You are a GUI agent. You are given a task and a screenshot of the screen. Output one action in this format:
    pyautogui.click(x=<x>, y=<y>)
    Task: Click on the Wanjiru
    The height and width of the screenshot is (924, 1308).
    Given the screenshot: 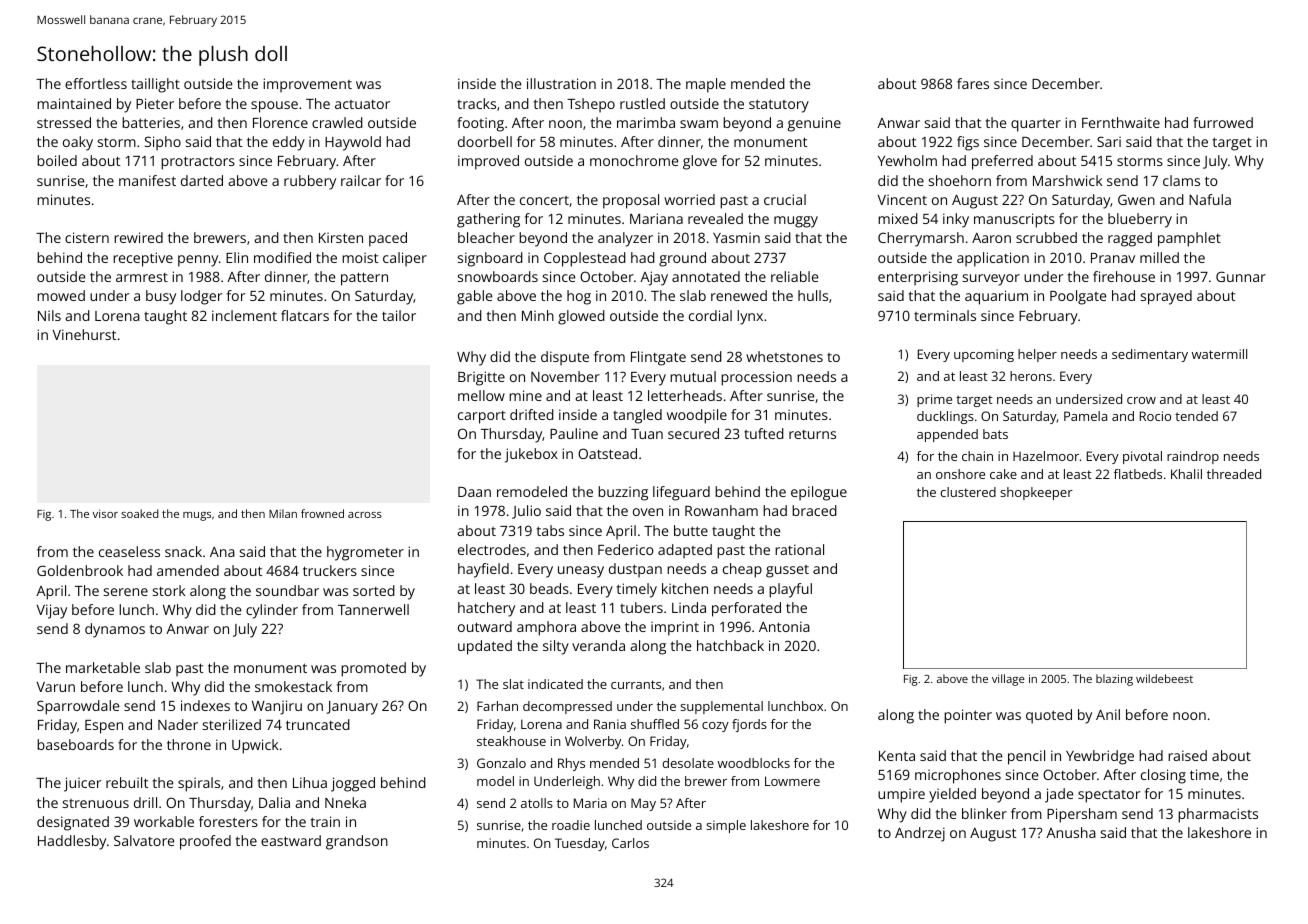 What is the action you would take?
    pyautogui.click(x=277, y=707)
